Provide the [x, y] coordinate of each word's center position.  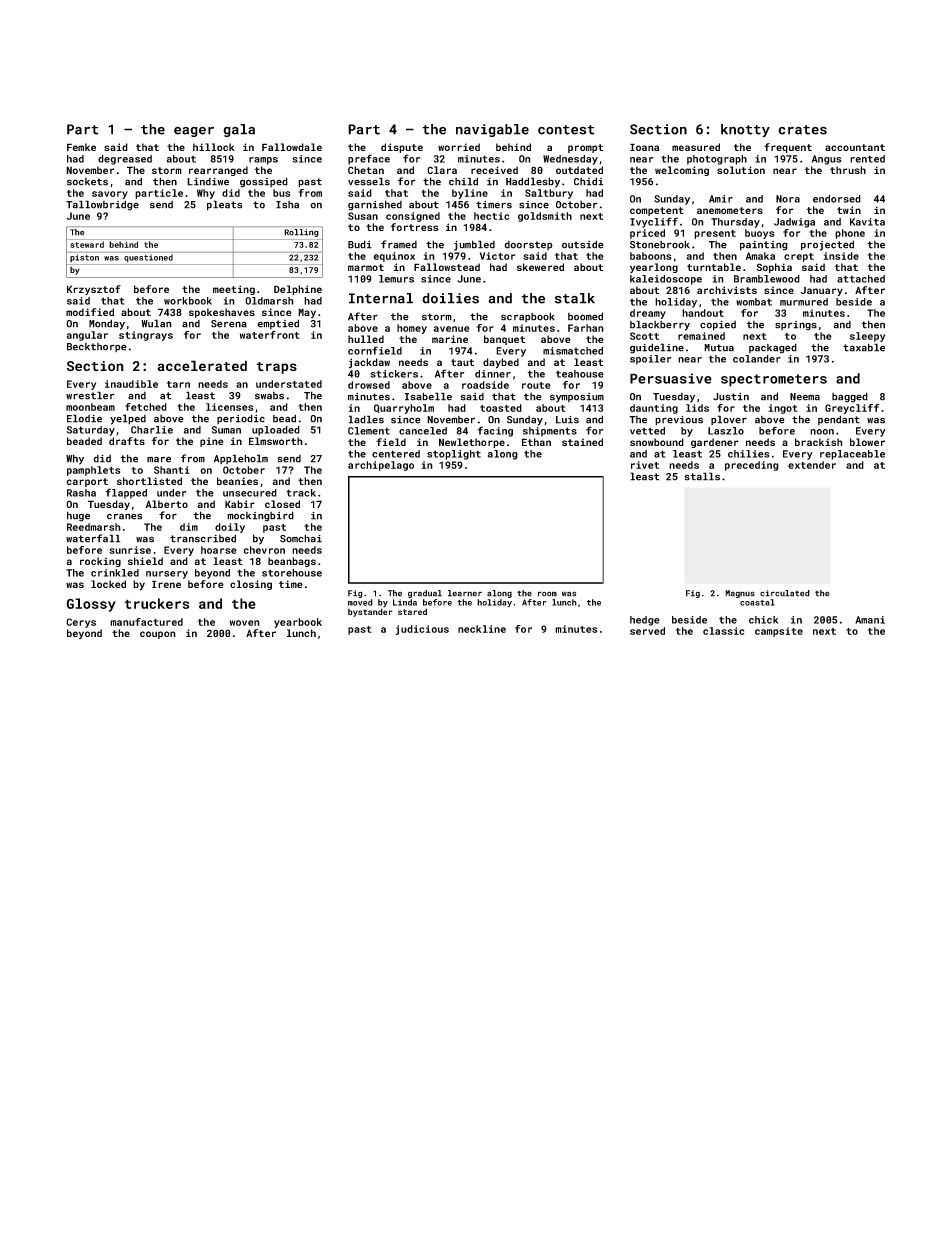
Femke [81, 147]
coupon [158, 635]
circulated [785, 593]
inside [841, 256]
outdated [579, 170]
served [647, 631]
